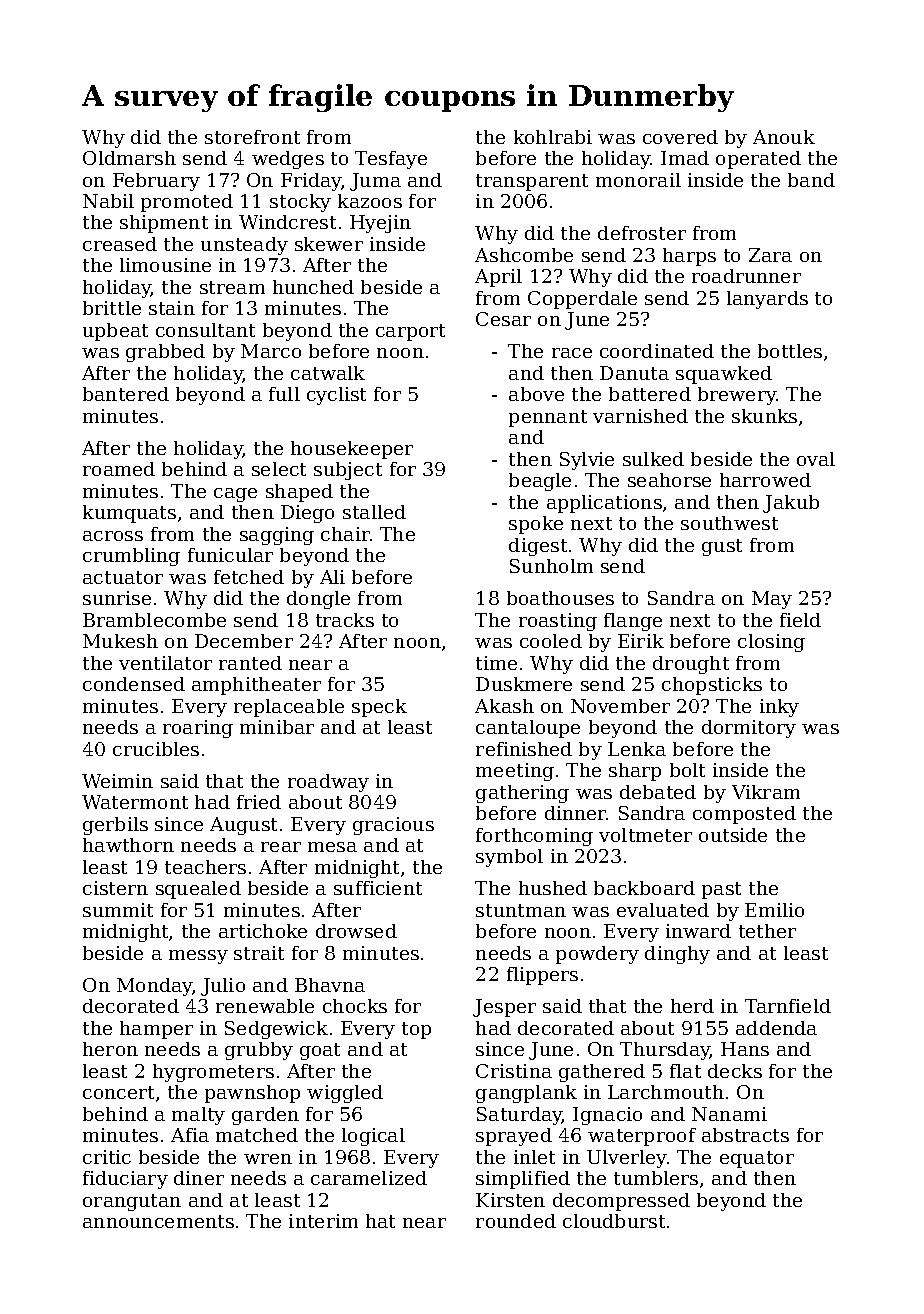  I want to click on bottles, so click(790, 351).
